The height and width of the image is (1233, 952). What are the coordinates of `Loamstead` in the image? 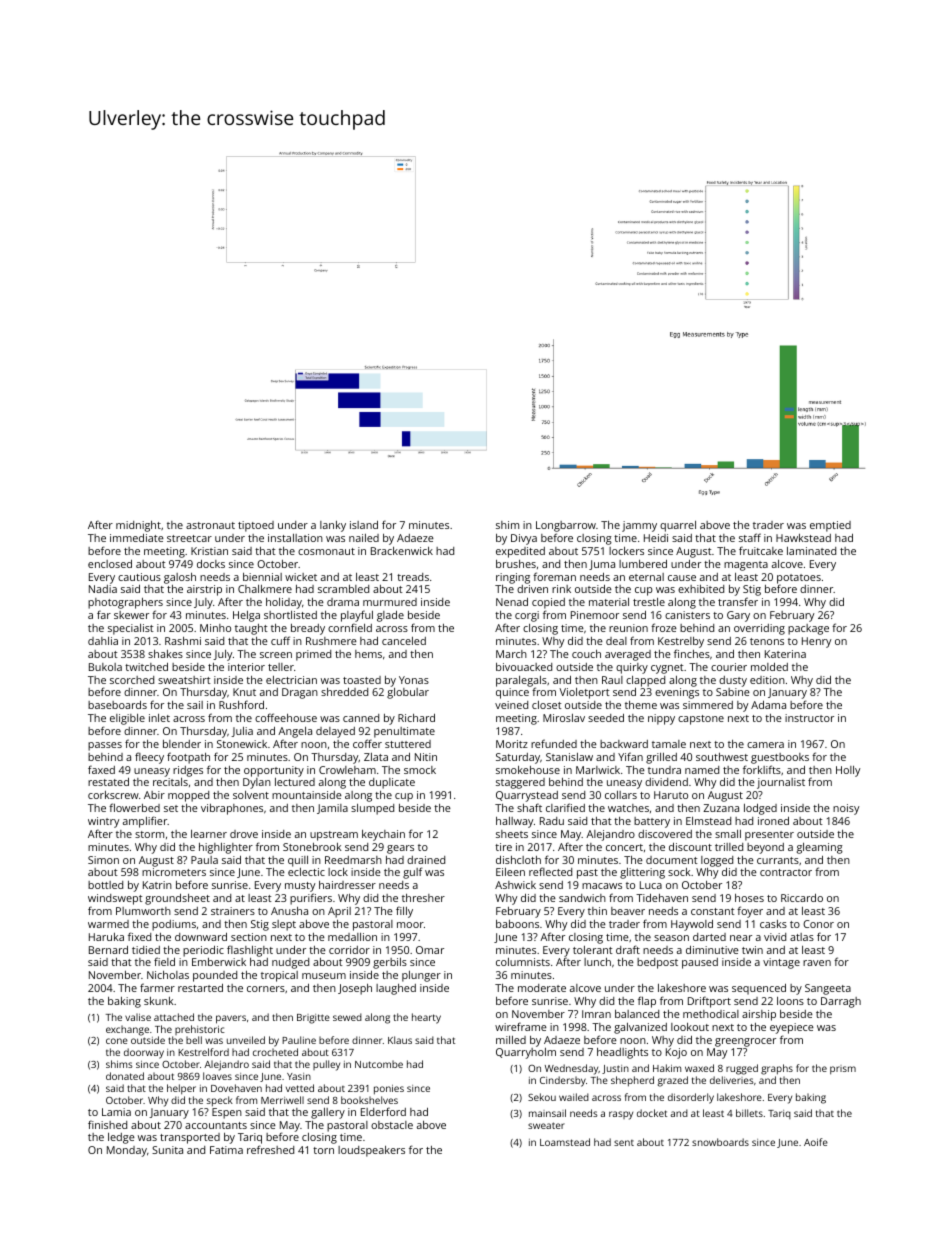 It's located at (565, 1142).
